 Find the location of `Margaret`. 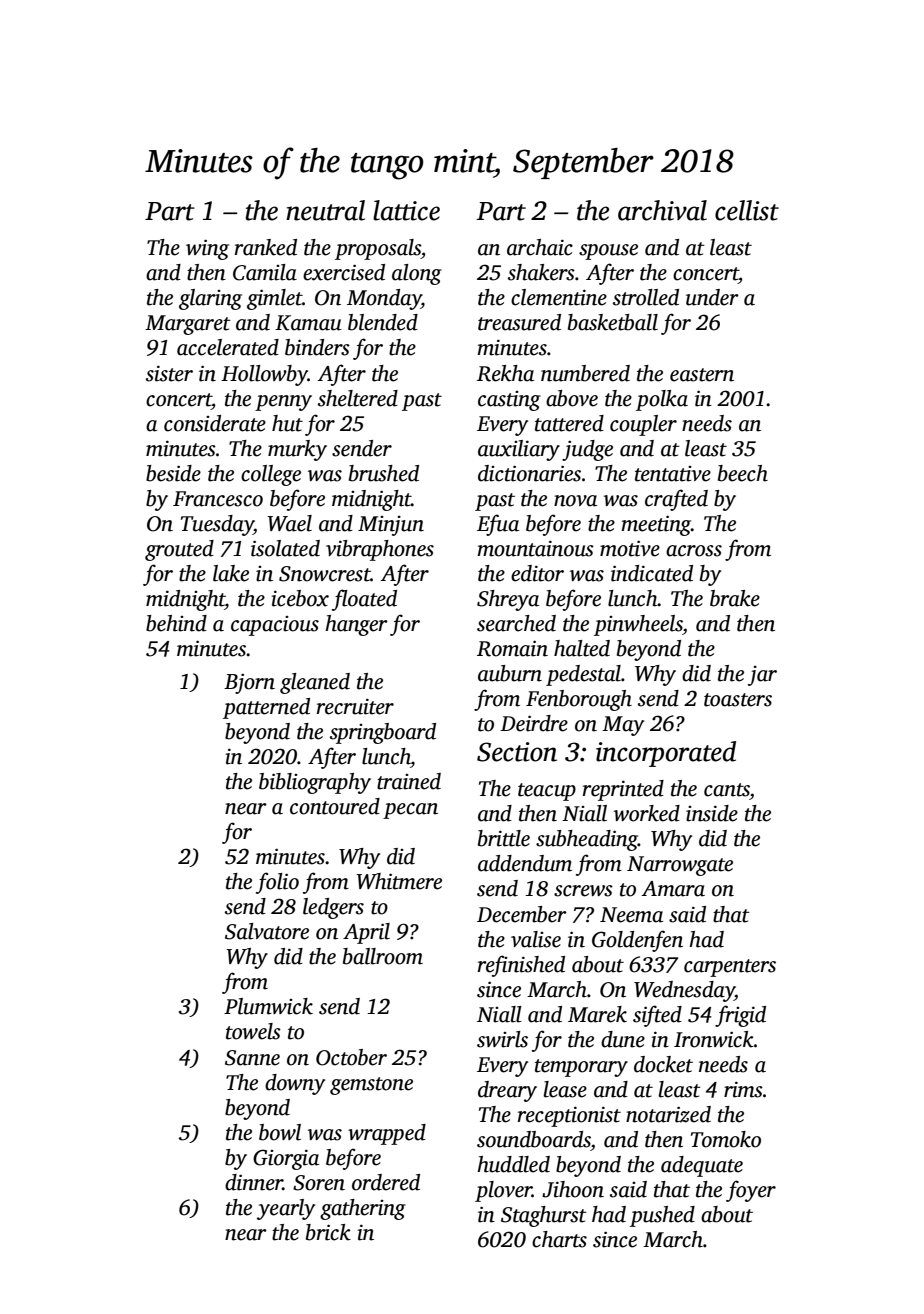

Margaret is located at coordinates (188, 325).
